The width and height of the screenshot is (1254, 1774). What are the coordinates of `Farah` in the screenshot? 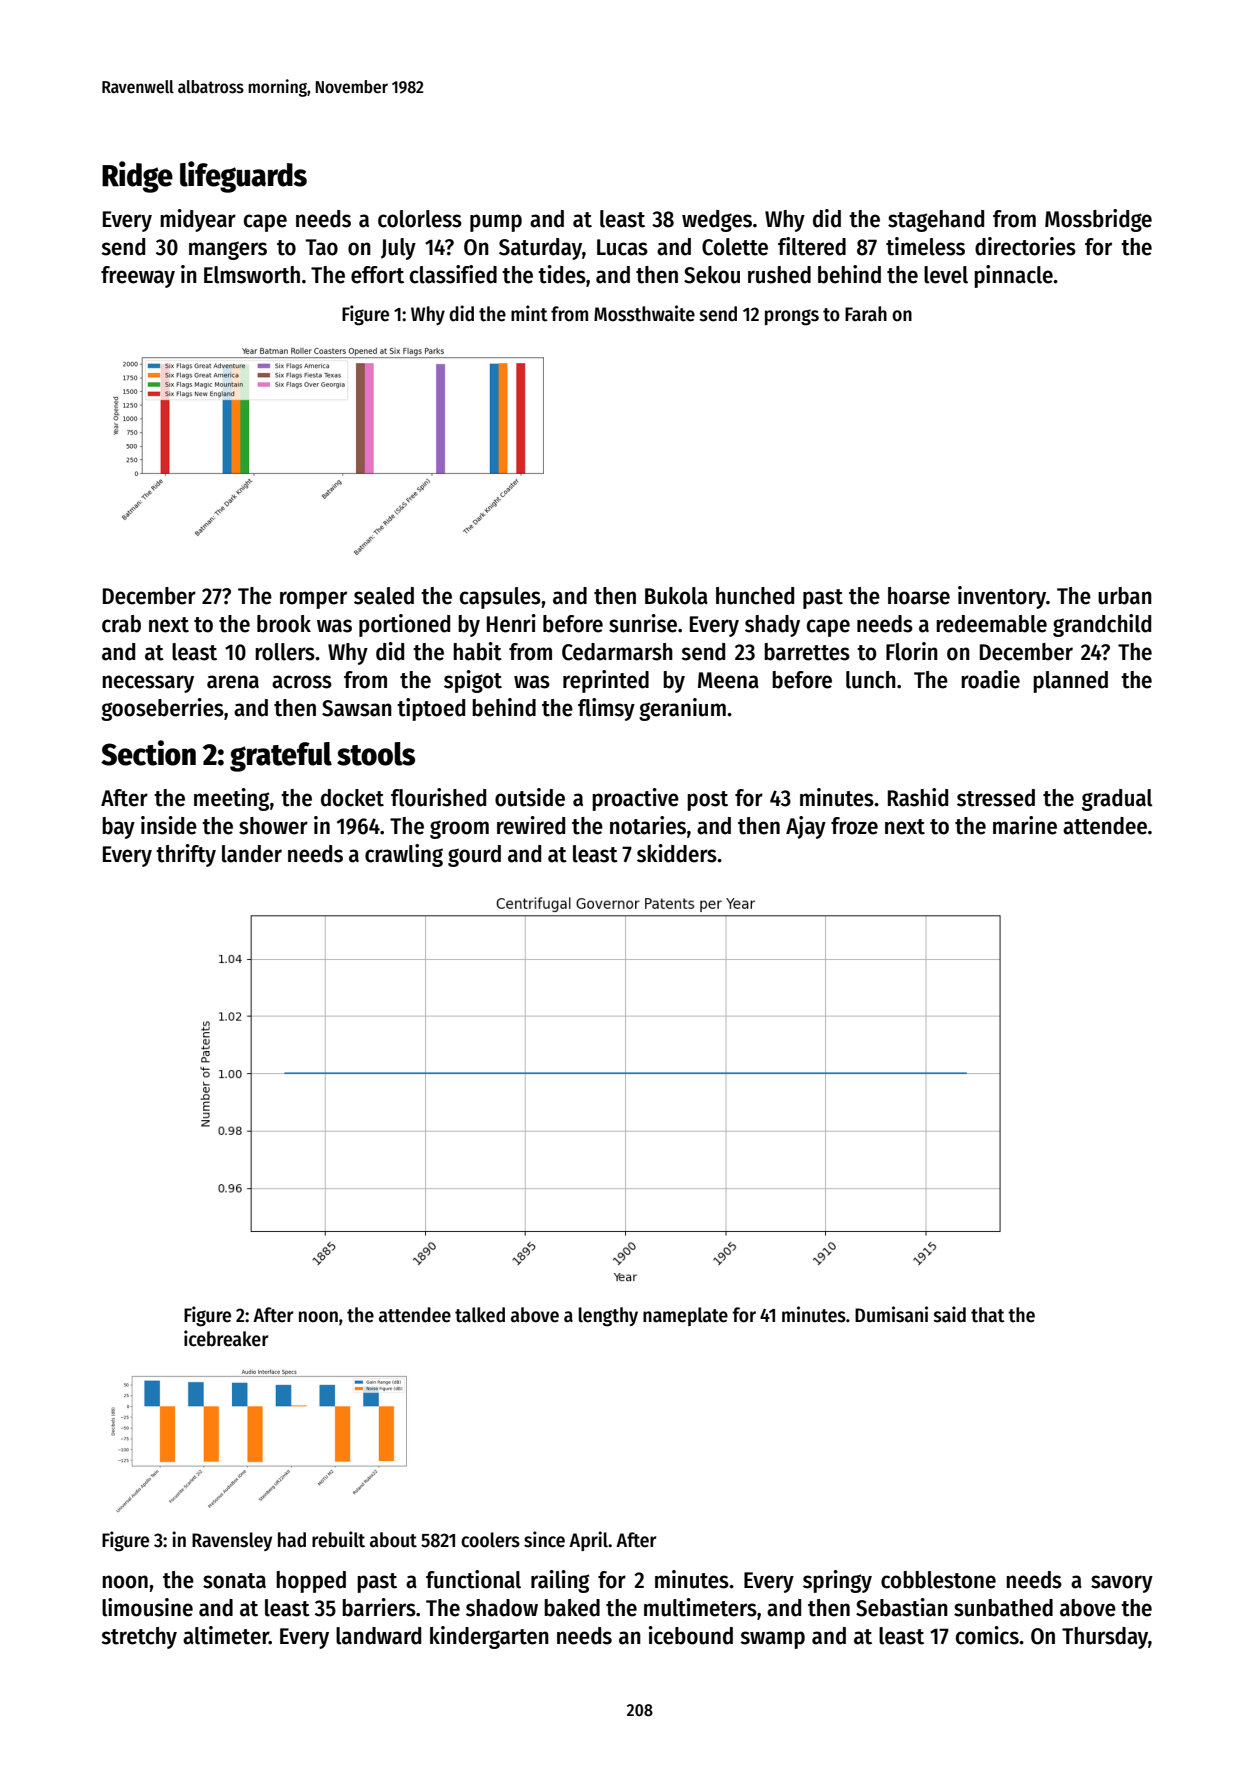 It's located at (866, 314).
